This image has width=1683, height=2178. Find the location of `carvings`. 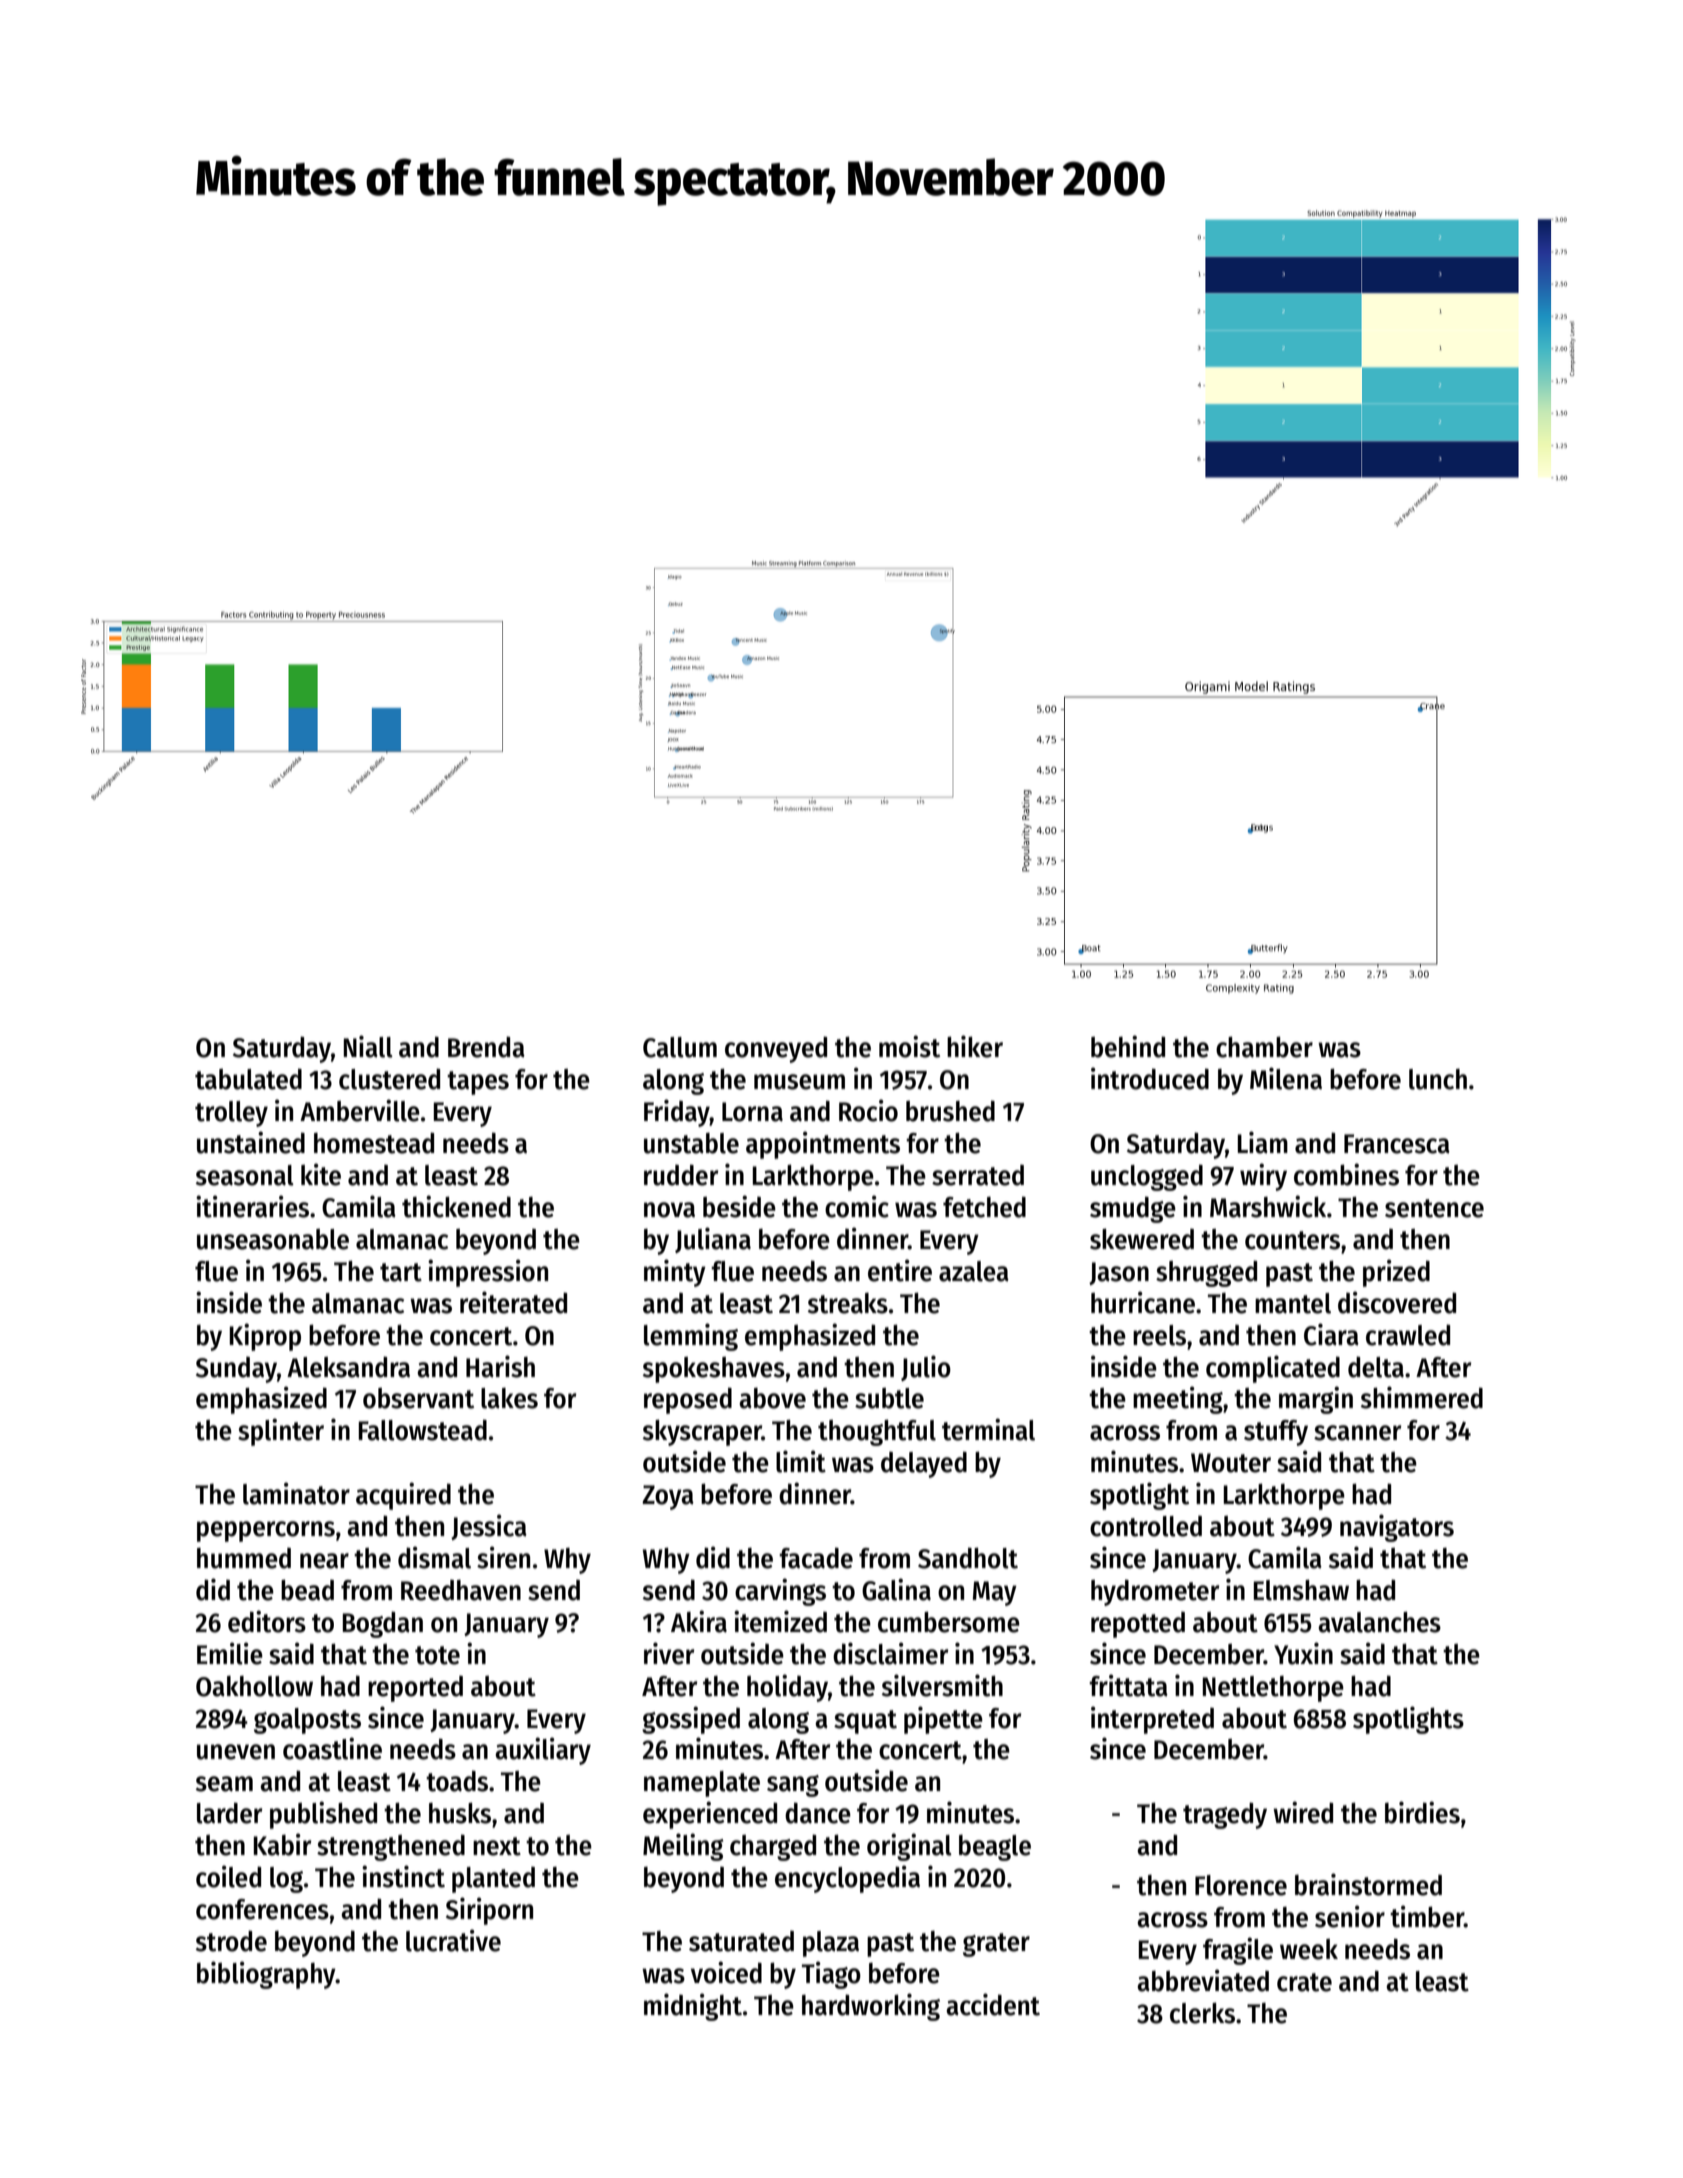

carvings is located at coordinates (780, 1592).
